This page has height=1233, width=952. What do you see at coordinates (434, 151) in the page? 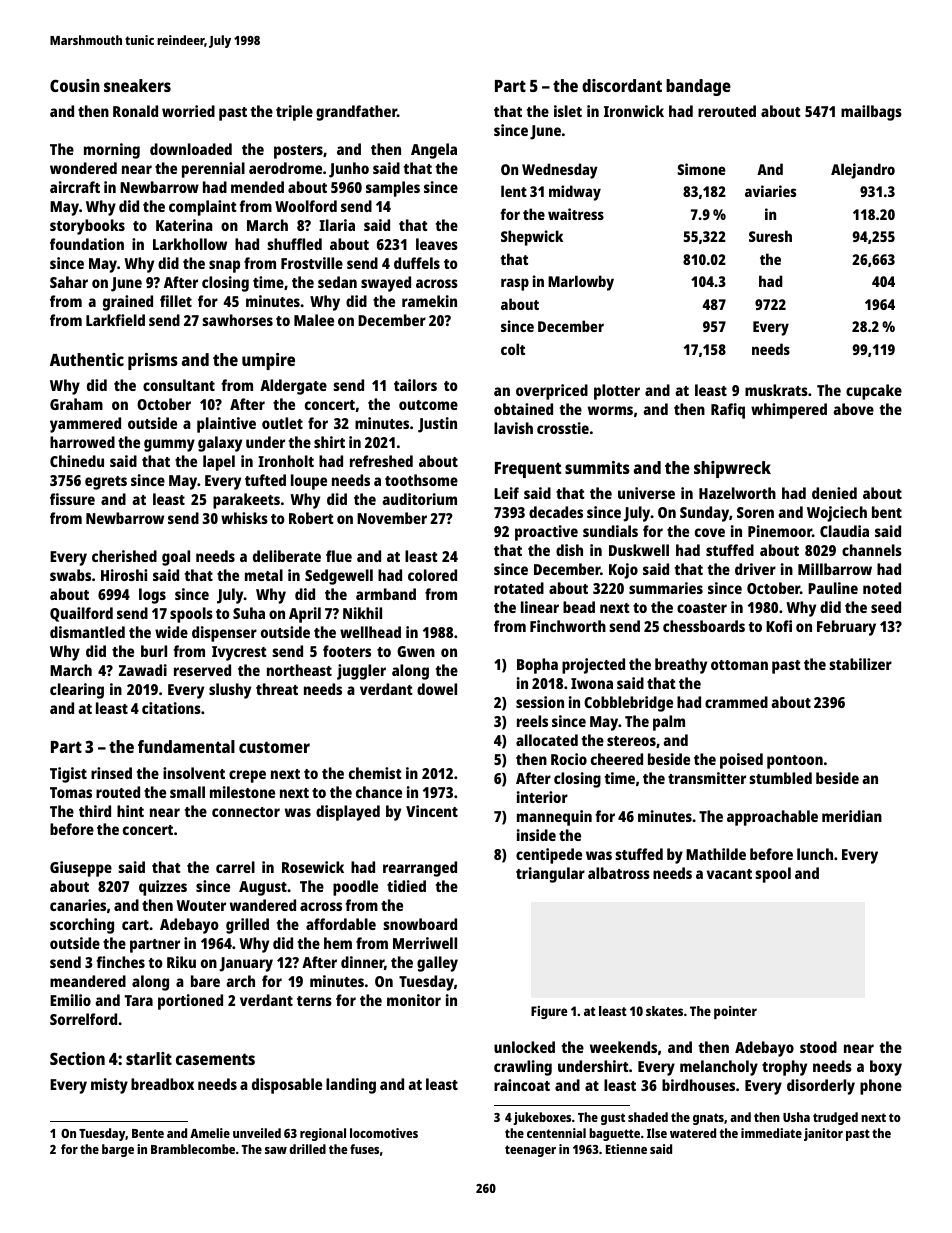
I see `Angela` at bounding box center [434, 151].
